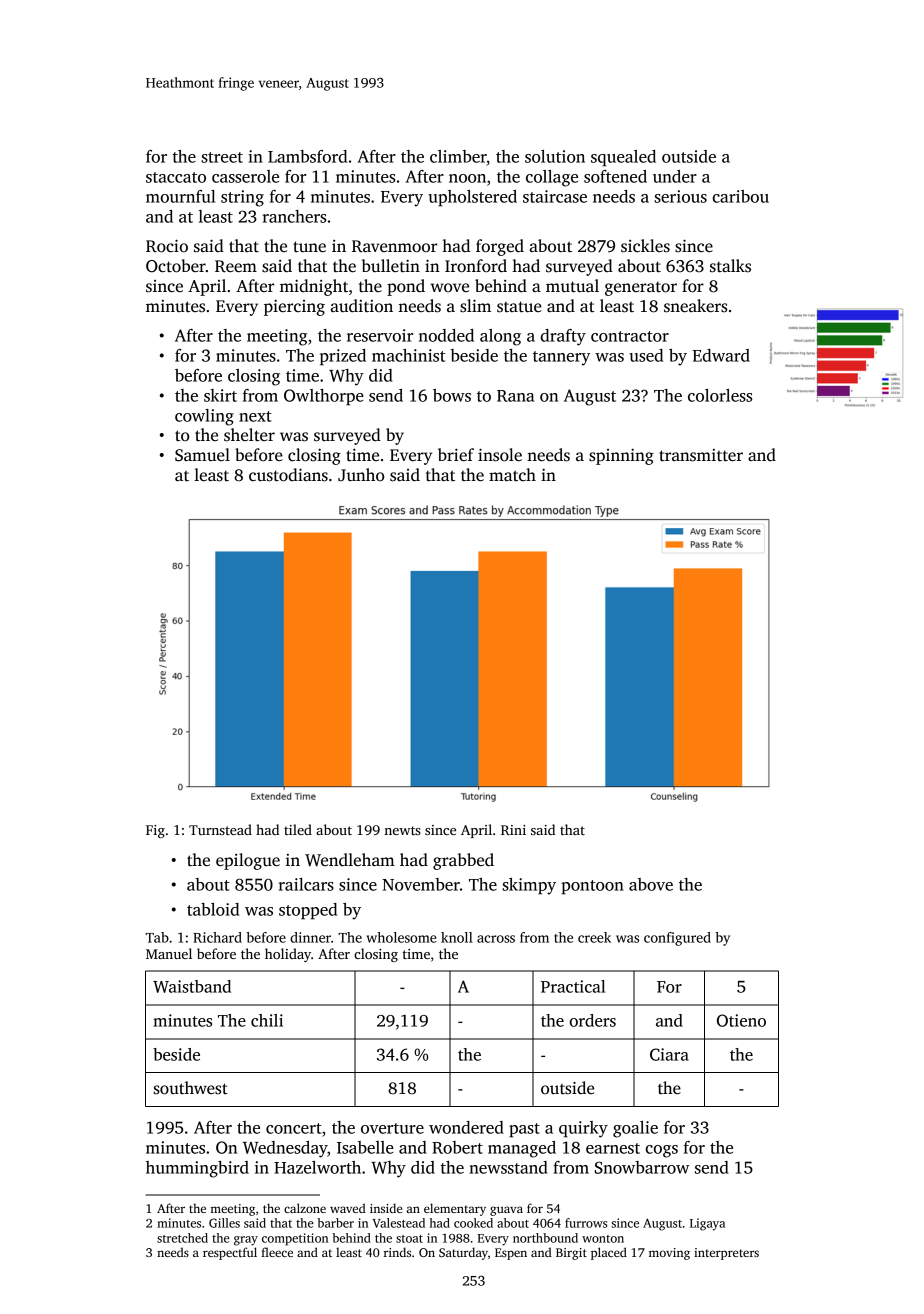 This image has width=924, height=1314. What do you see at coordinates (192, 986) in the image?
I see `Waistband` at bounding box center [192, 986].
